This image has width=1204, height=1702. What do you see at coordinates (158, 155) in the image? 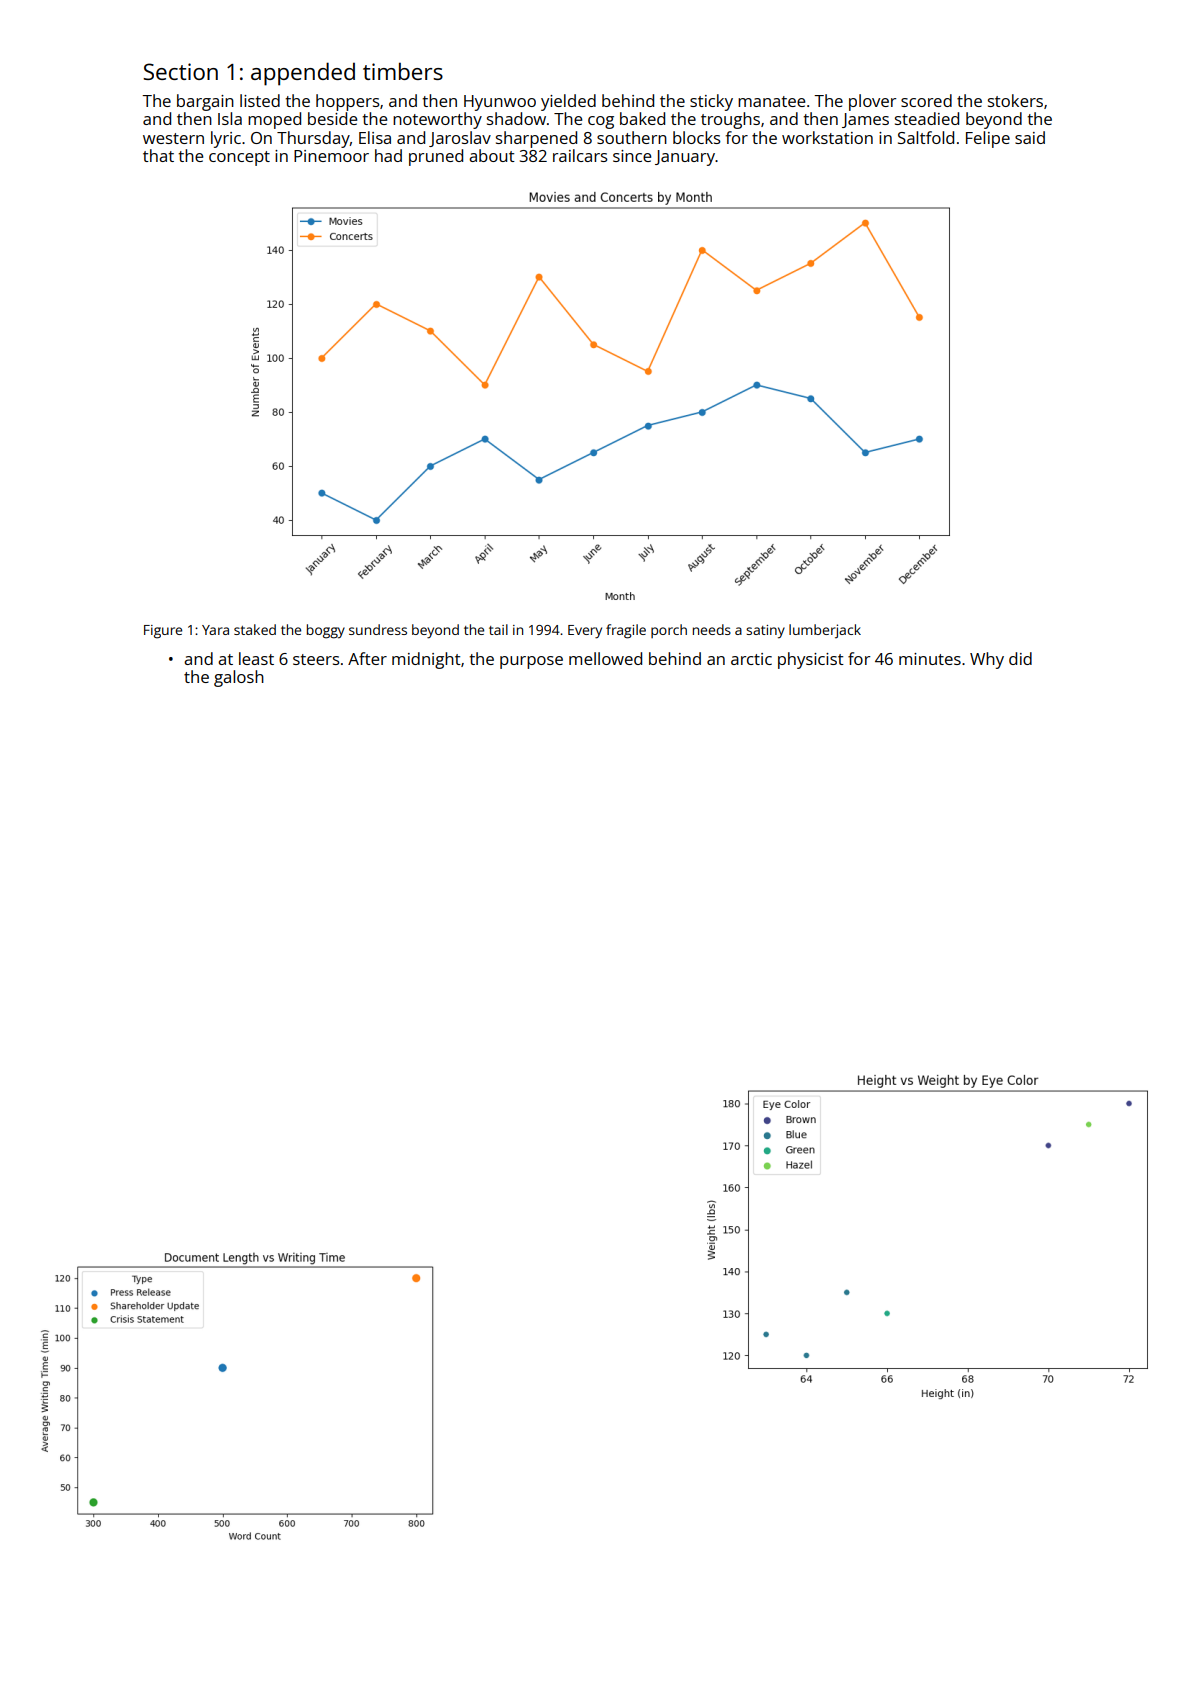
I see `that` at bounding box center [158, 155].
